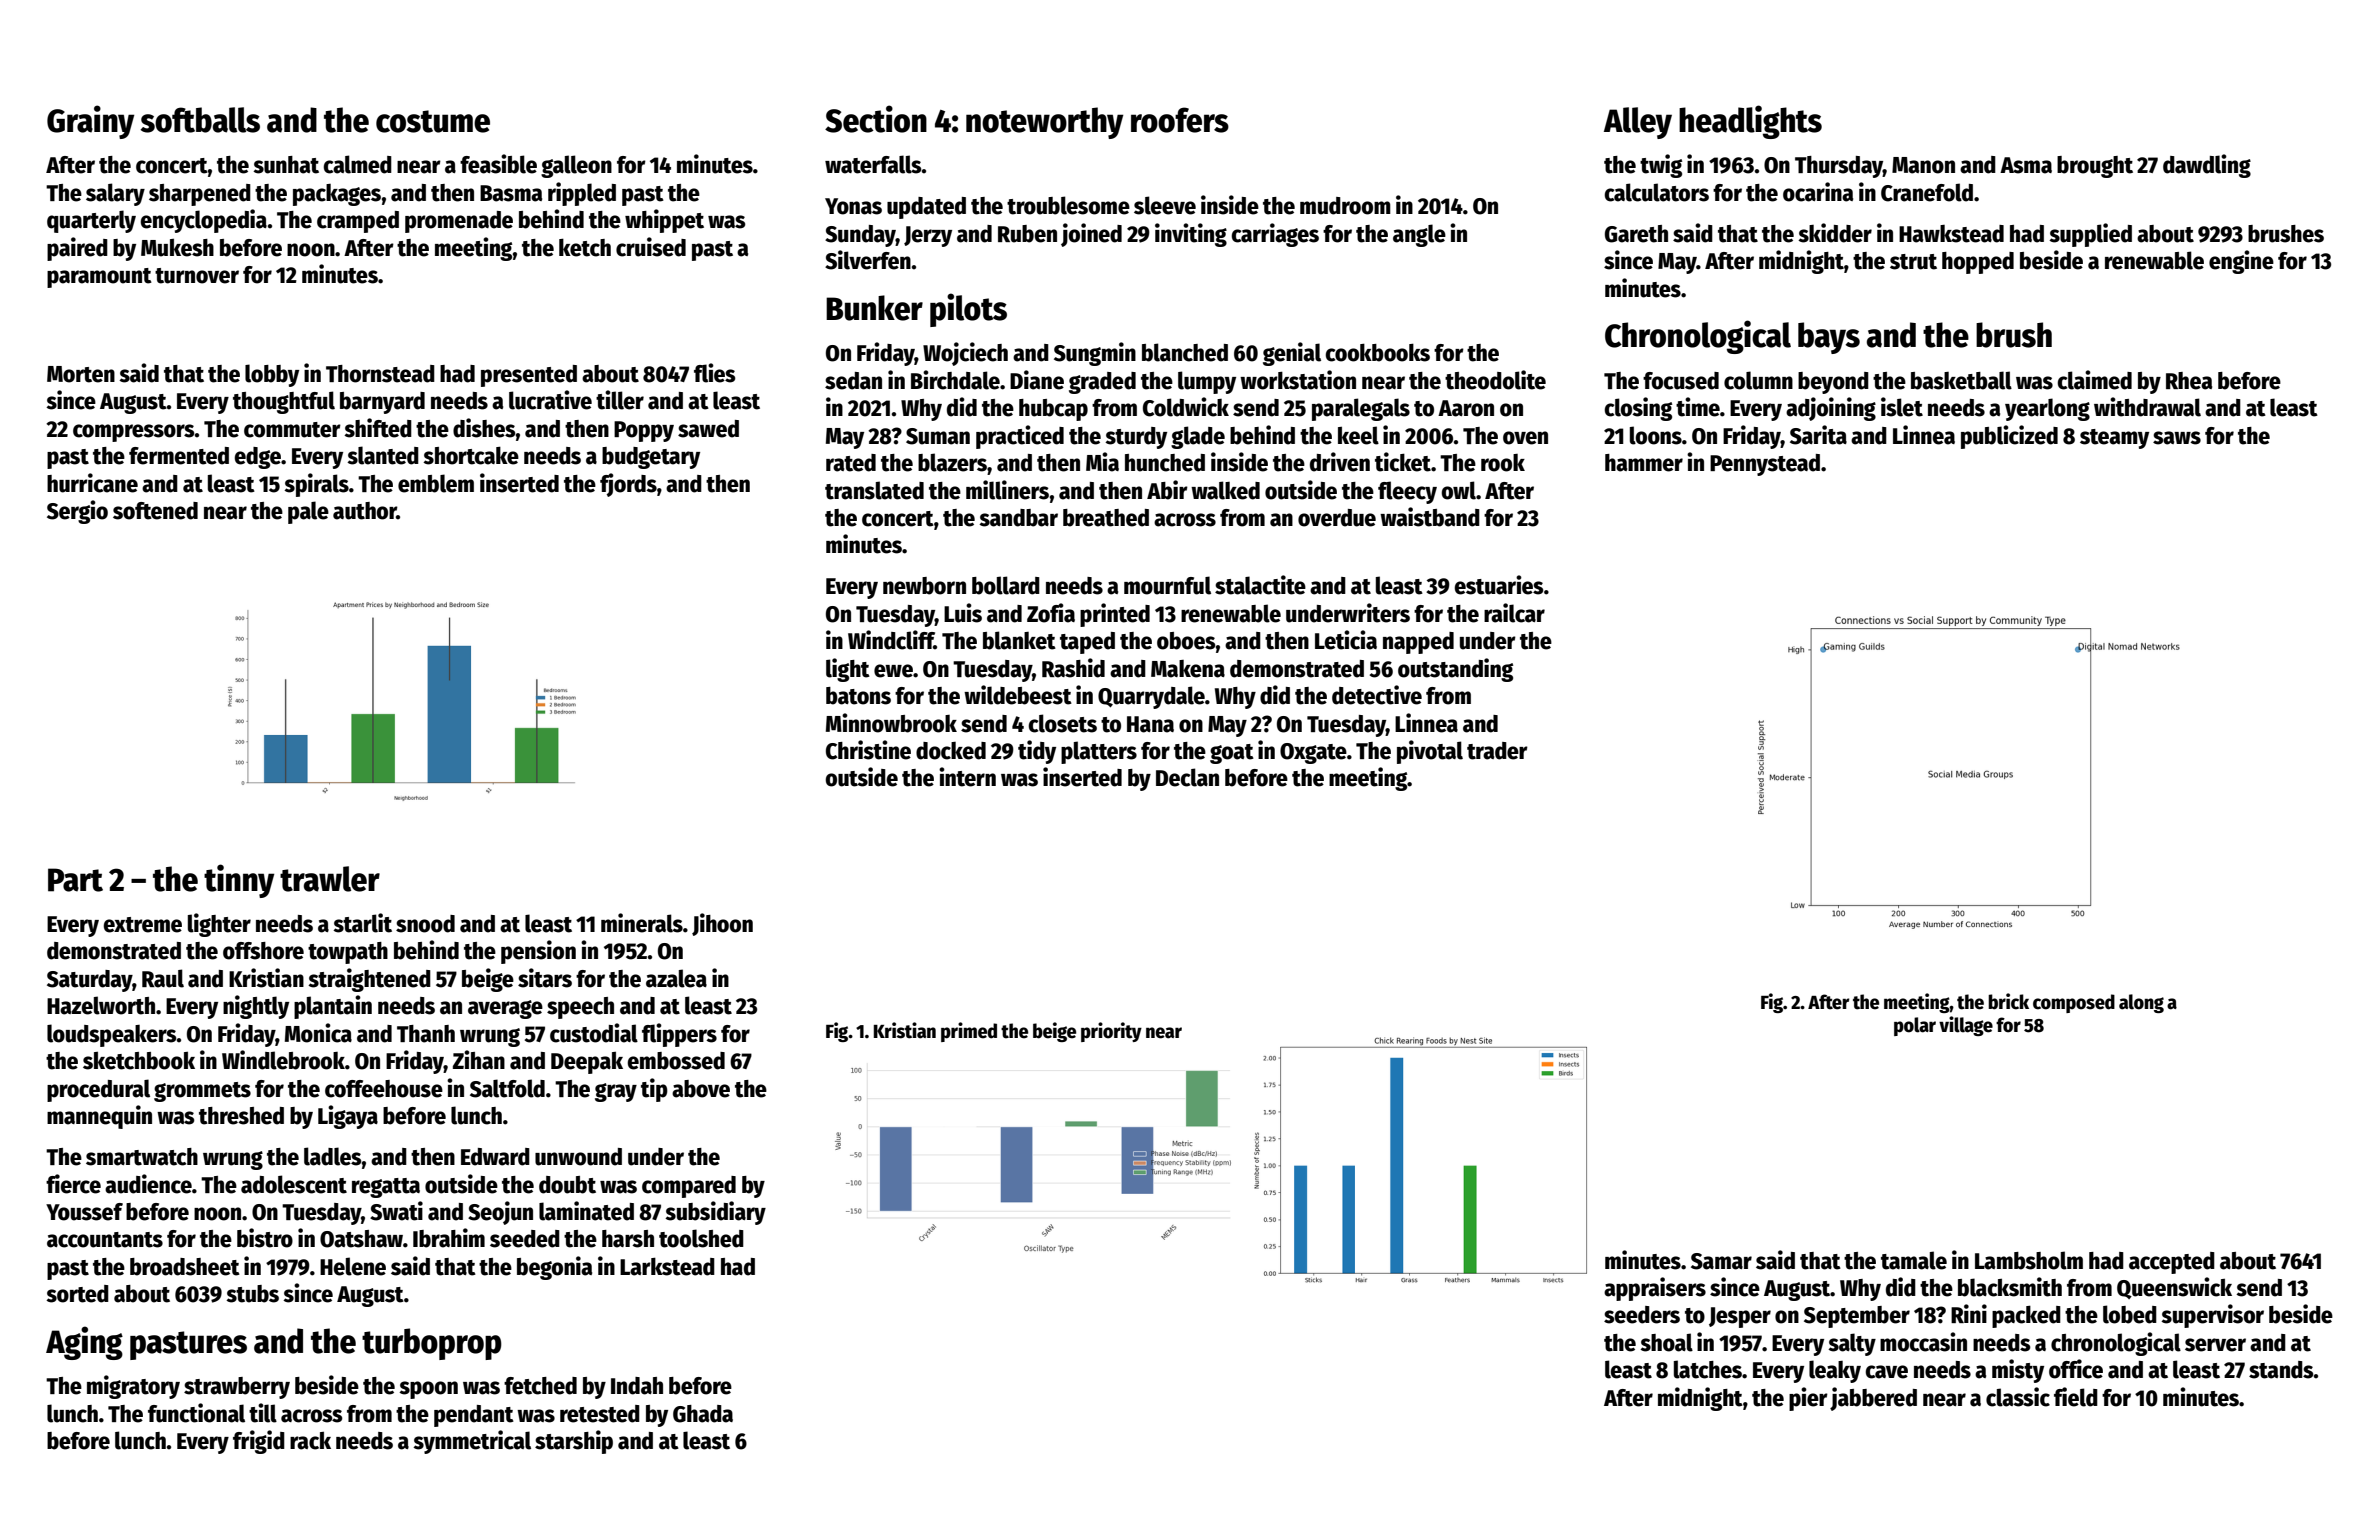 Image resolution: width=2380 pixels, height=1540 pixels. Describe the element at coordinates (200, 120) in the screenshot. I see `softballs` at that location.
